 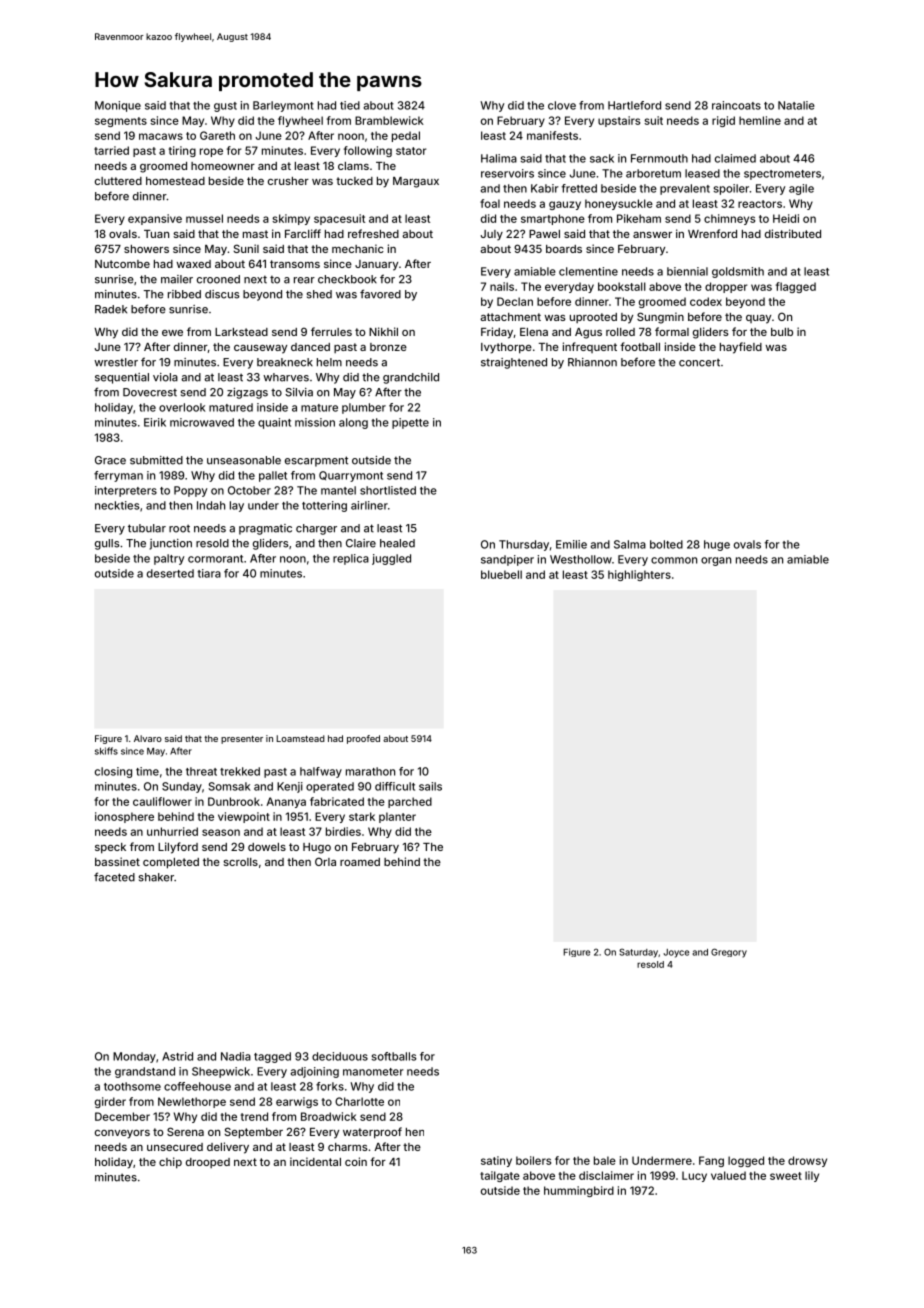 I want to click on Joyce, so click(x=676, y=953).
